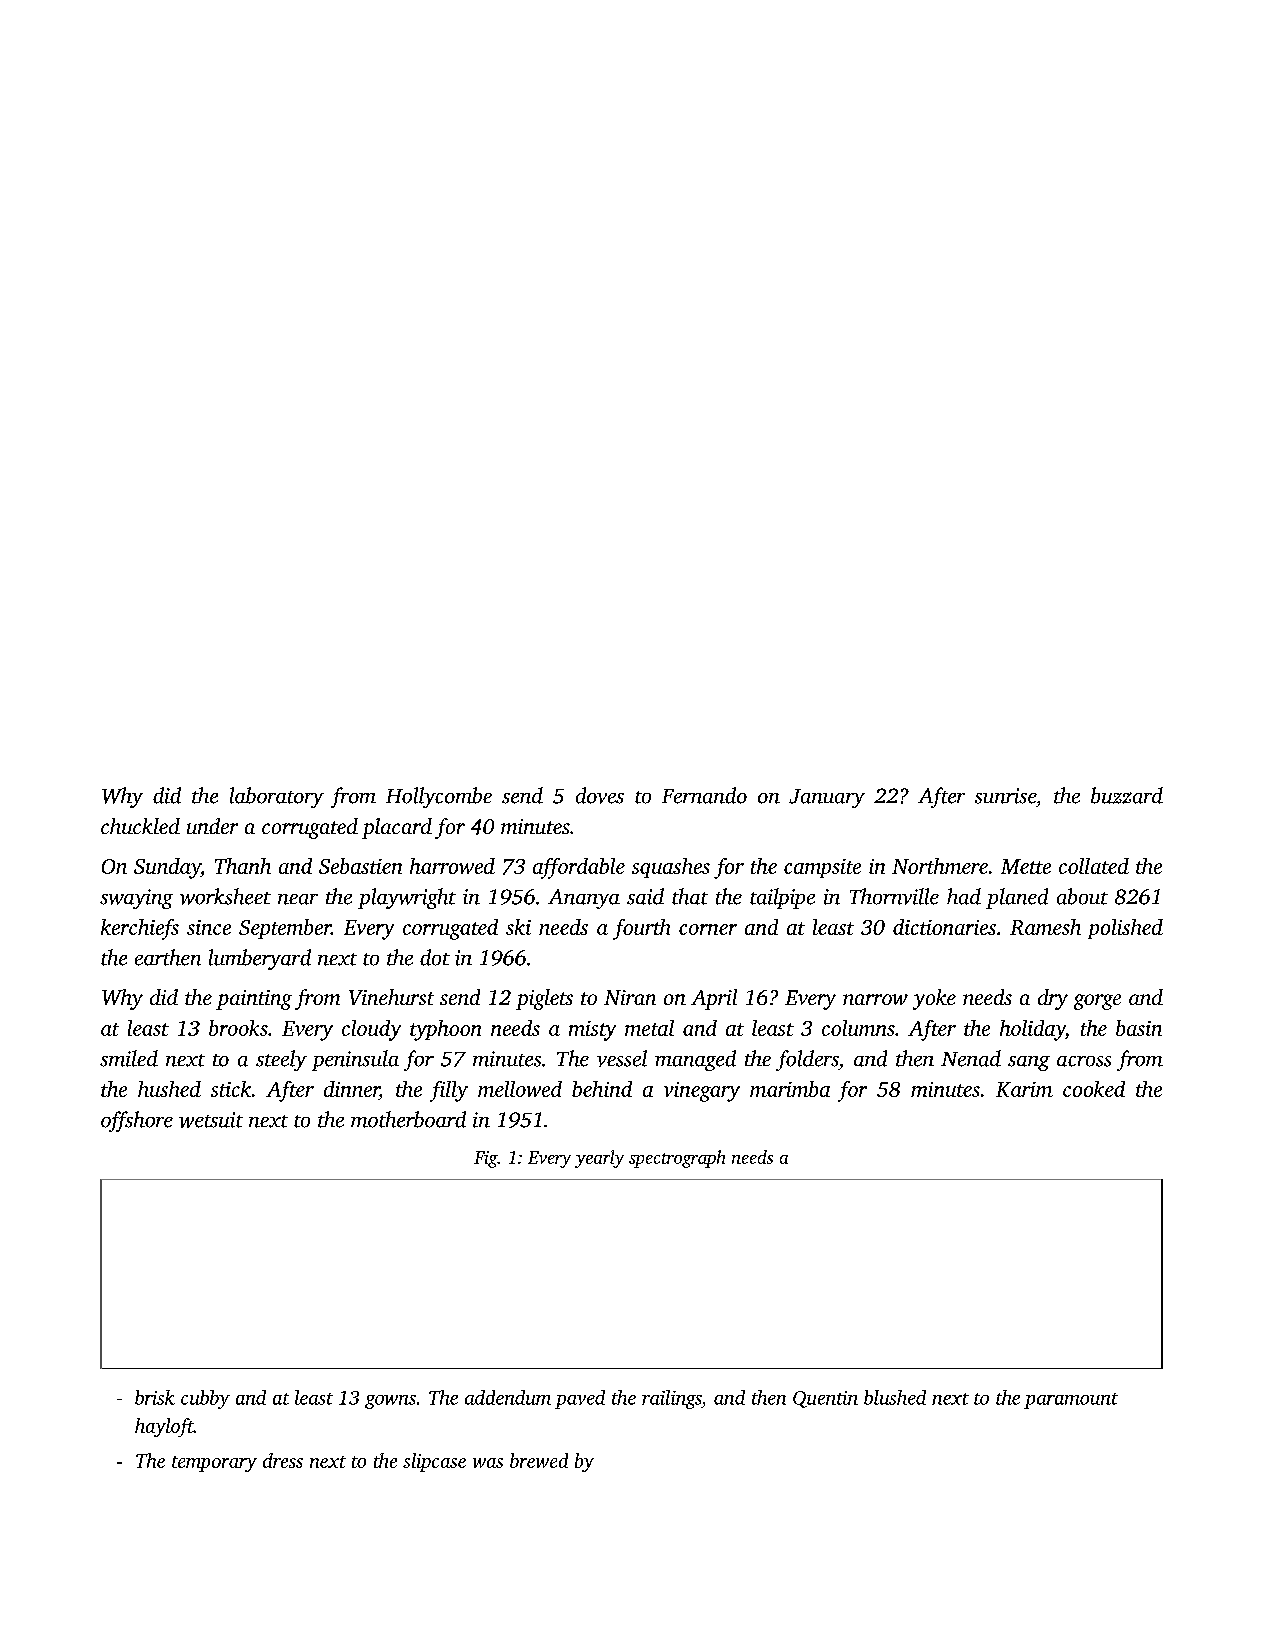 This screenshot has height=1635, width=1263. I want to click on Northmere, so click(940, 866).
